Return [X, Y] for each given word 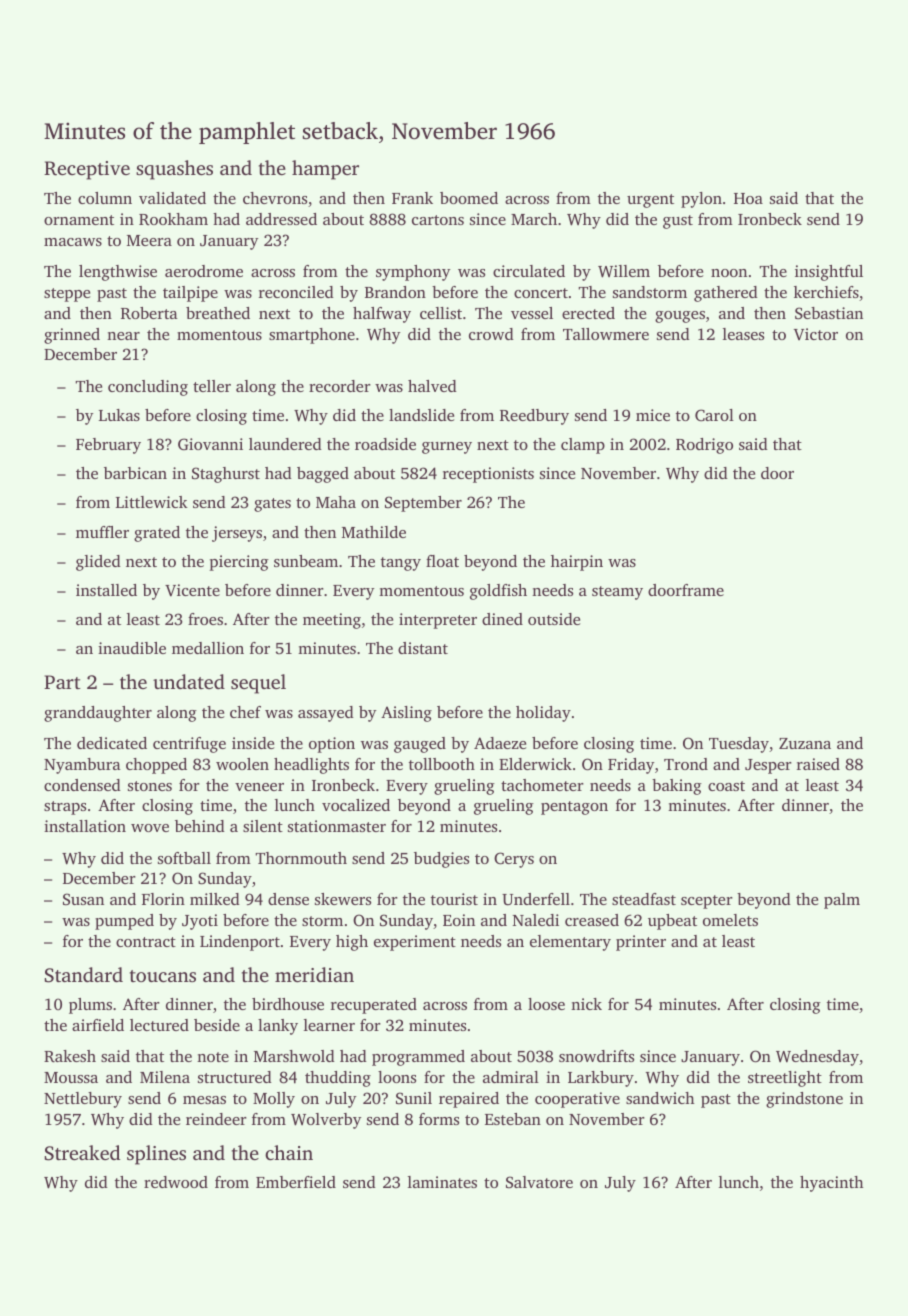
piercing [239, 563]
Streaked [82, 1153]
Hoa [748, 198]
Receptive [87, 170]
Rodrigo [704, 446]
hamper [325, 170]
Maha [336, 502]
